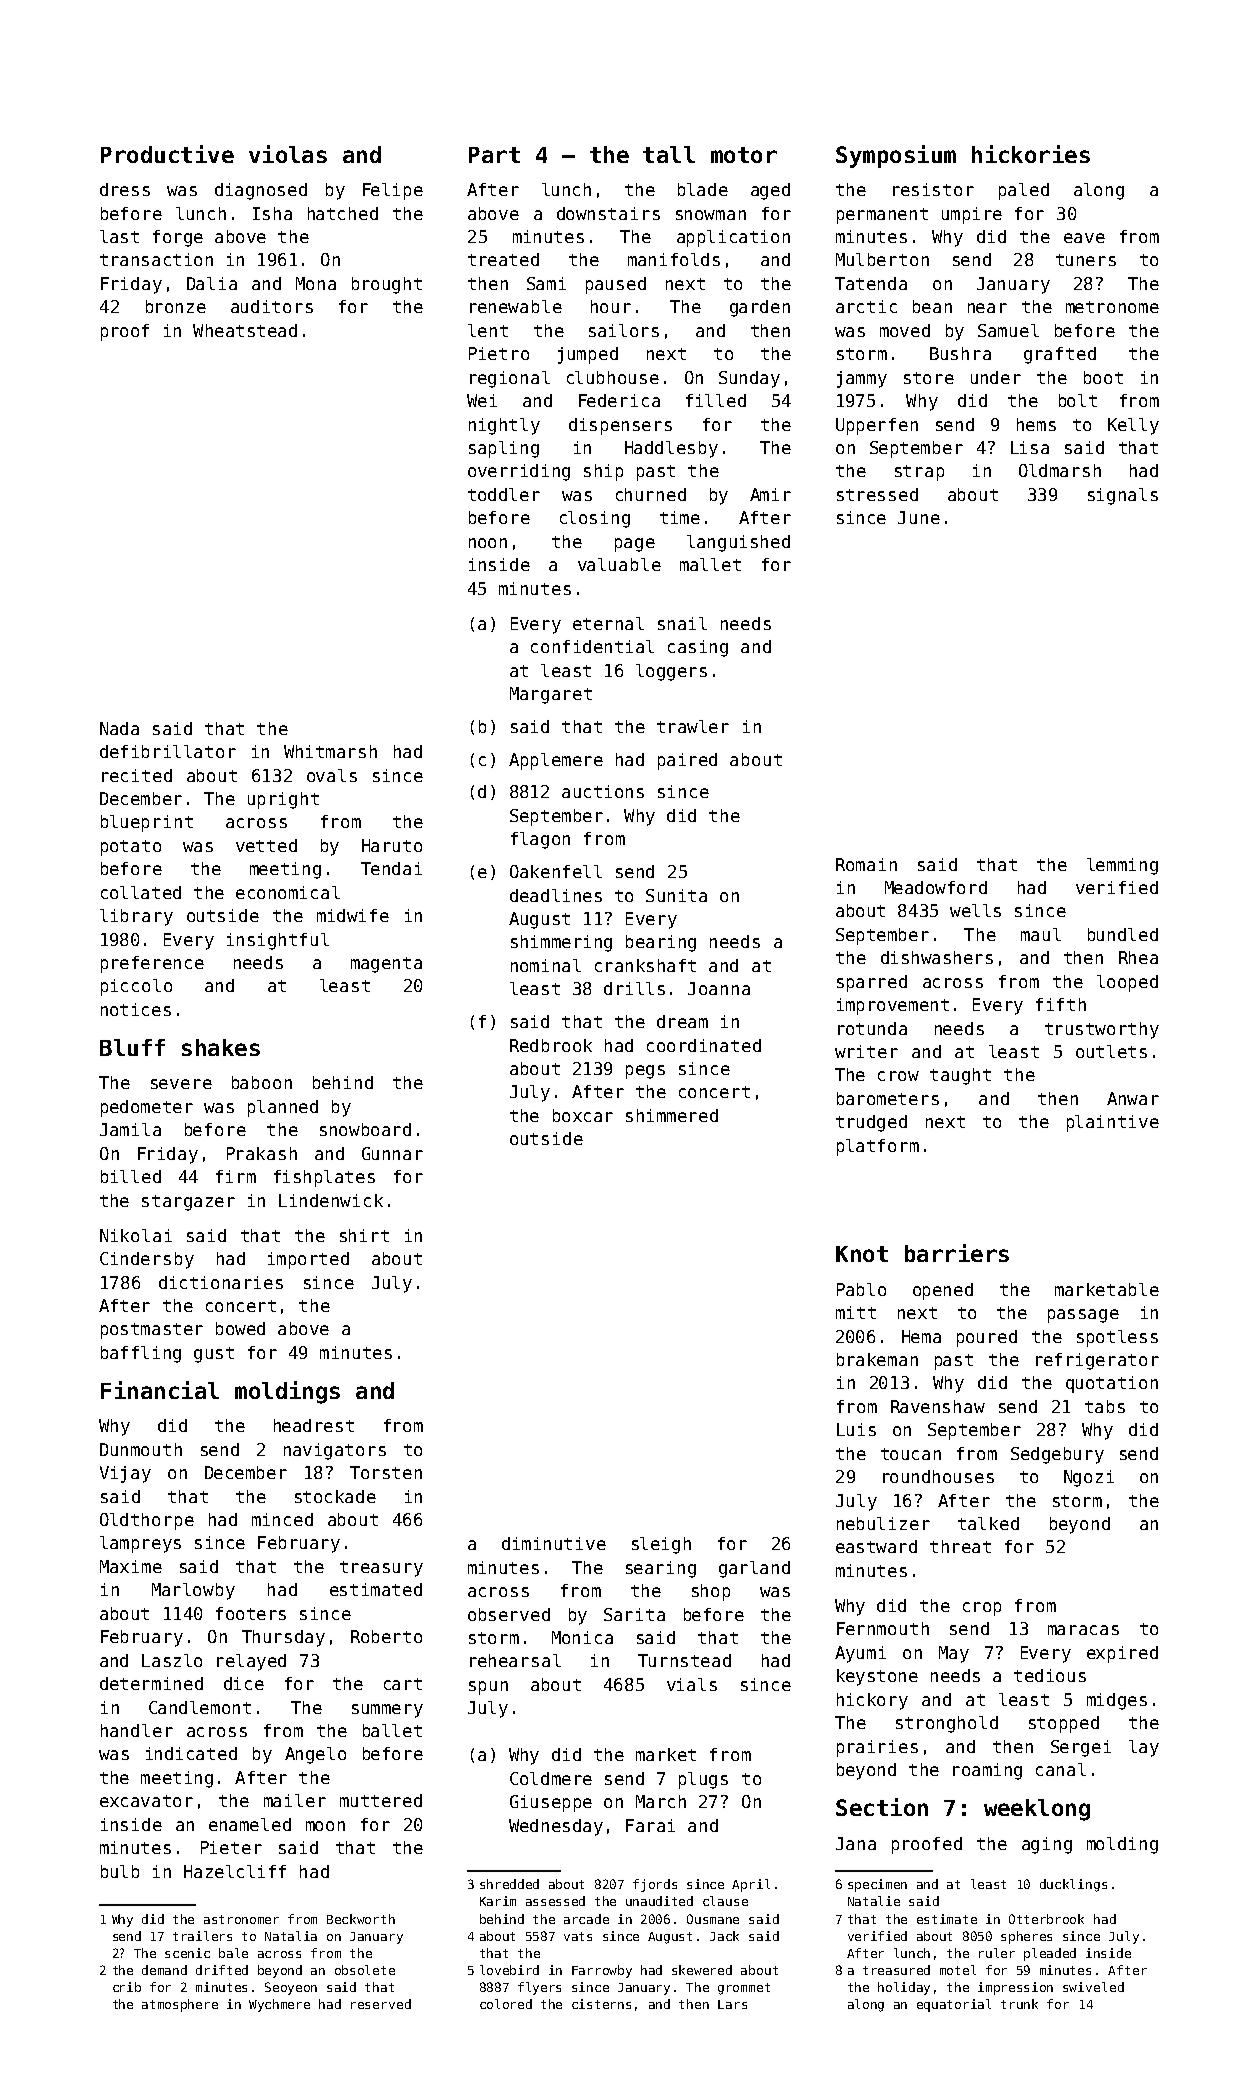 The width and height of the page is (1259, 2074). What do you see at coordinates (167, 154) in the page?
I see `Productive` at bounding box center [167, 154].
